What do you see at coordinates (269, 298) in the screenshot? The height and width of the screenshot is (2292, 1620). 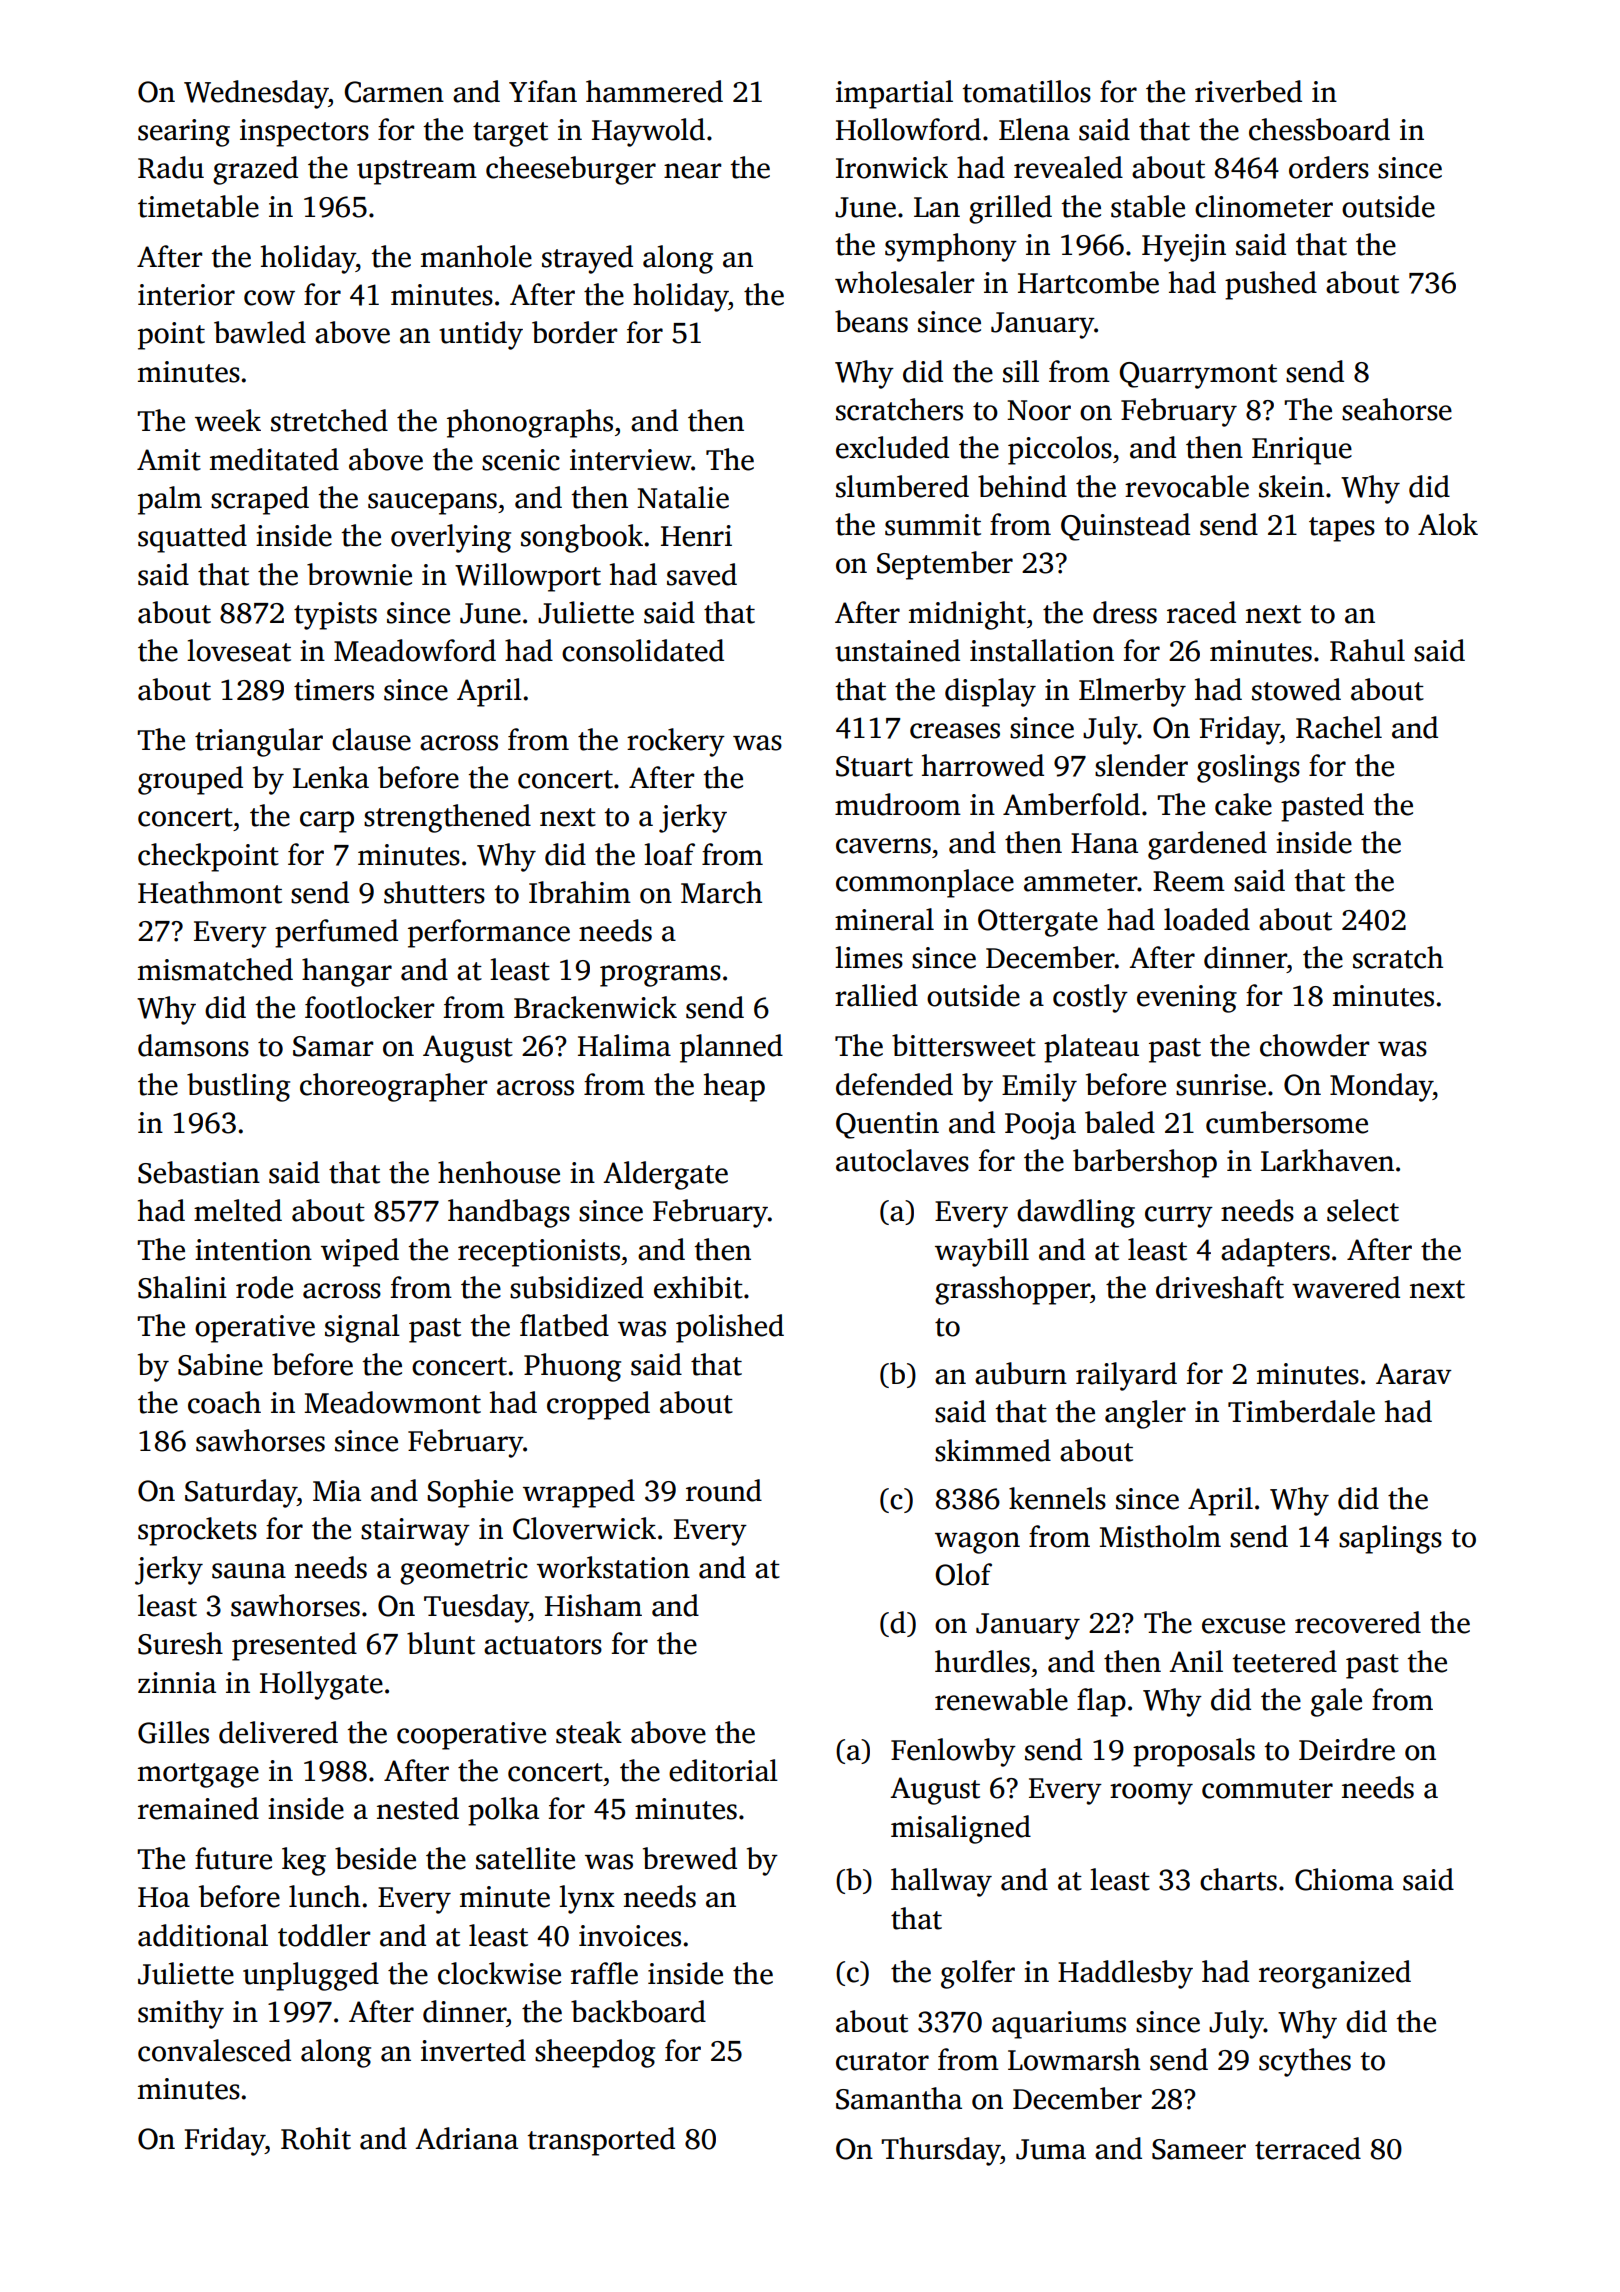 I see `cow` at bounding box center [269, 298].
